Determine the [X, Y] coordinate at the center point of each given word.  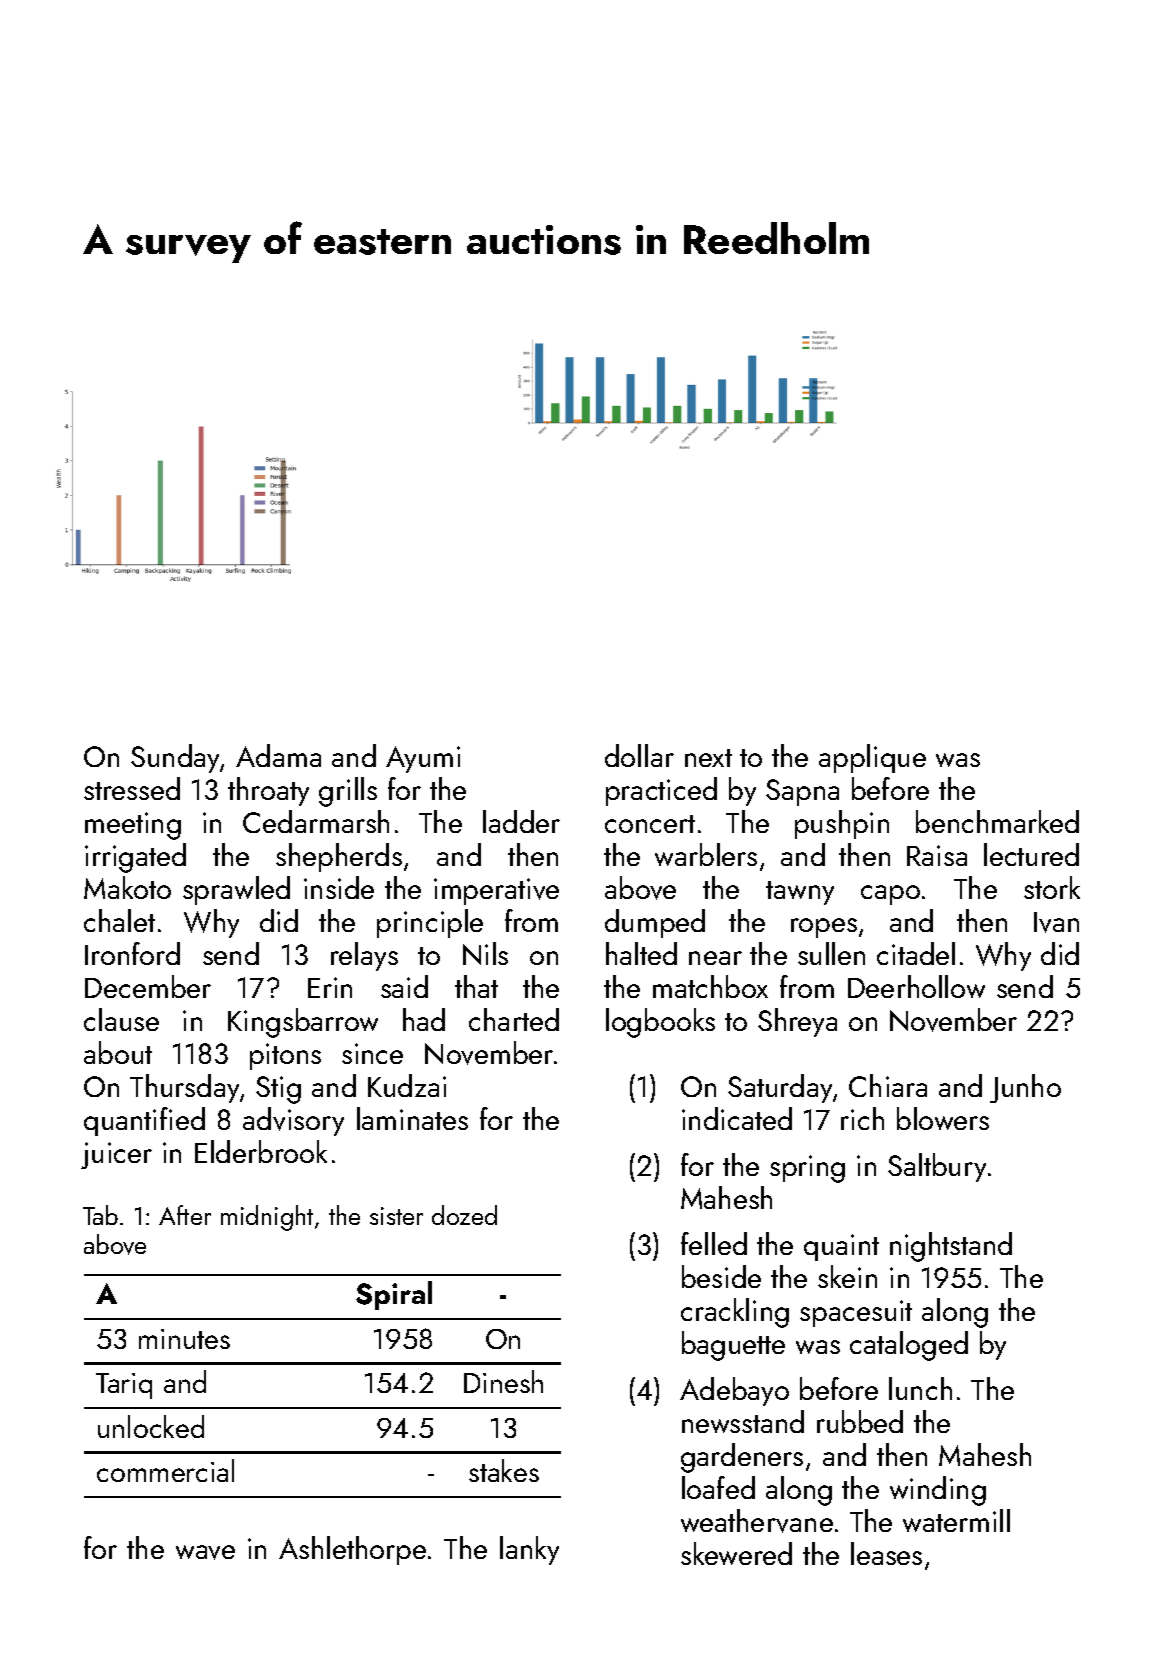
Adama [278, 755]
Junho [1025, 1088]
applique [872, 758]
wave [205, 1552]
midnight [267, 1218]
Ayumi [423, 759]
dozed [464, 1215]
